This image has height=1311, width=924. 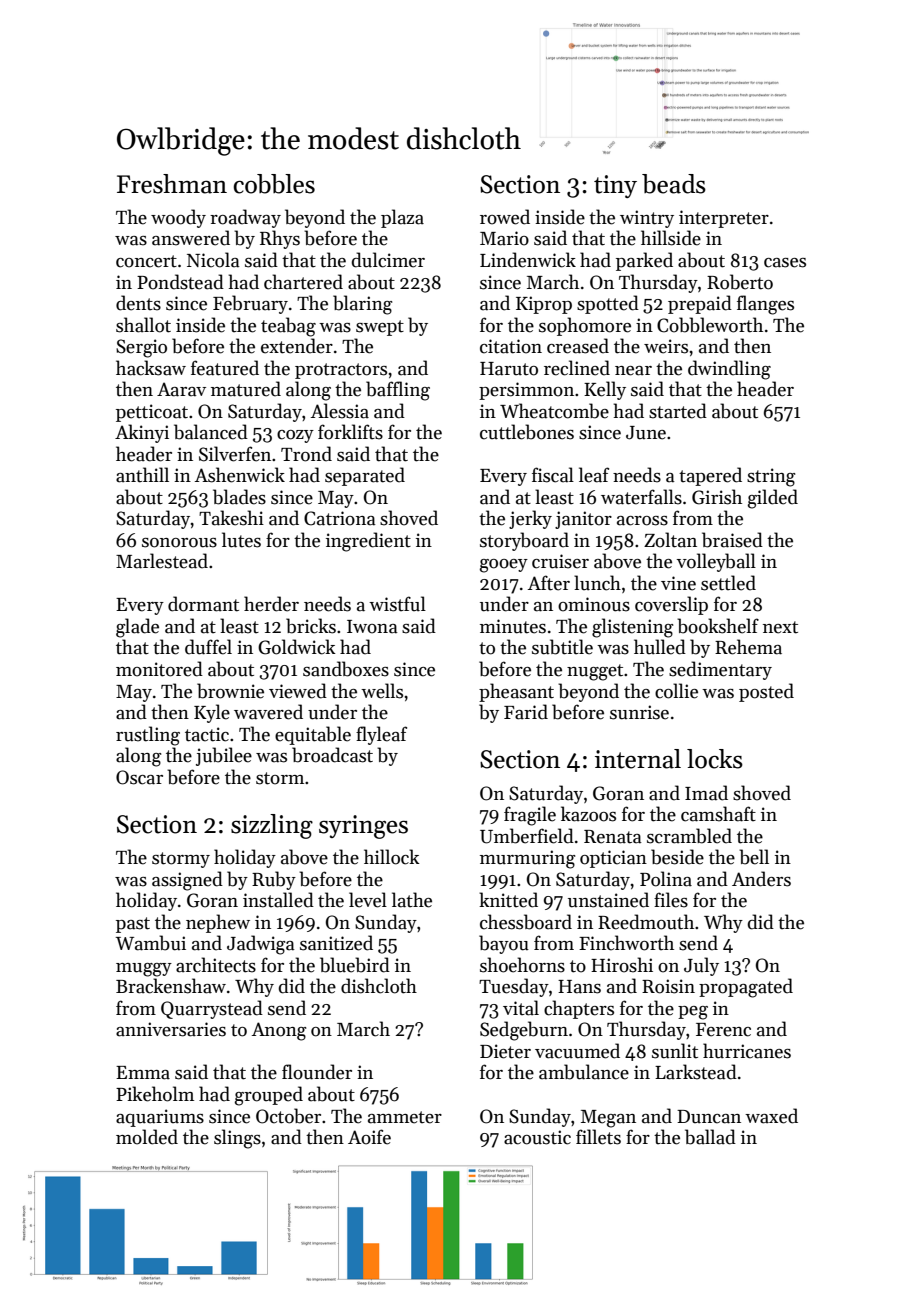 I want to click on blades, so click(x=239, y=497).
